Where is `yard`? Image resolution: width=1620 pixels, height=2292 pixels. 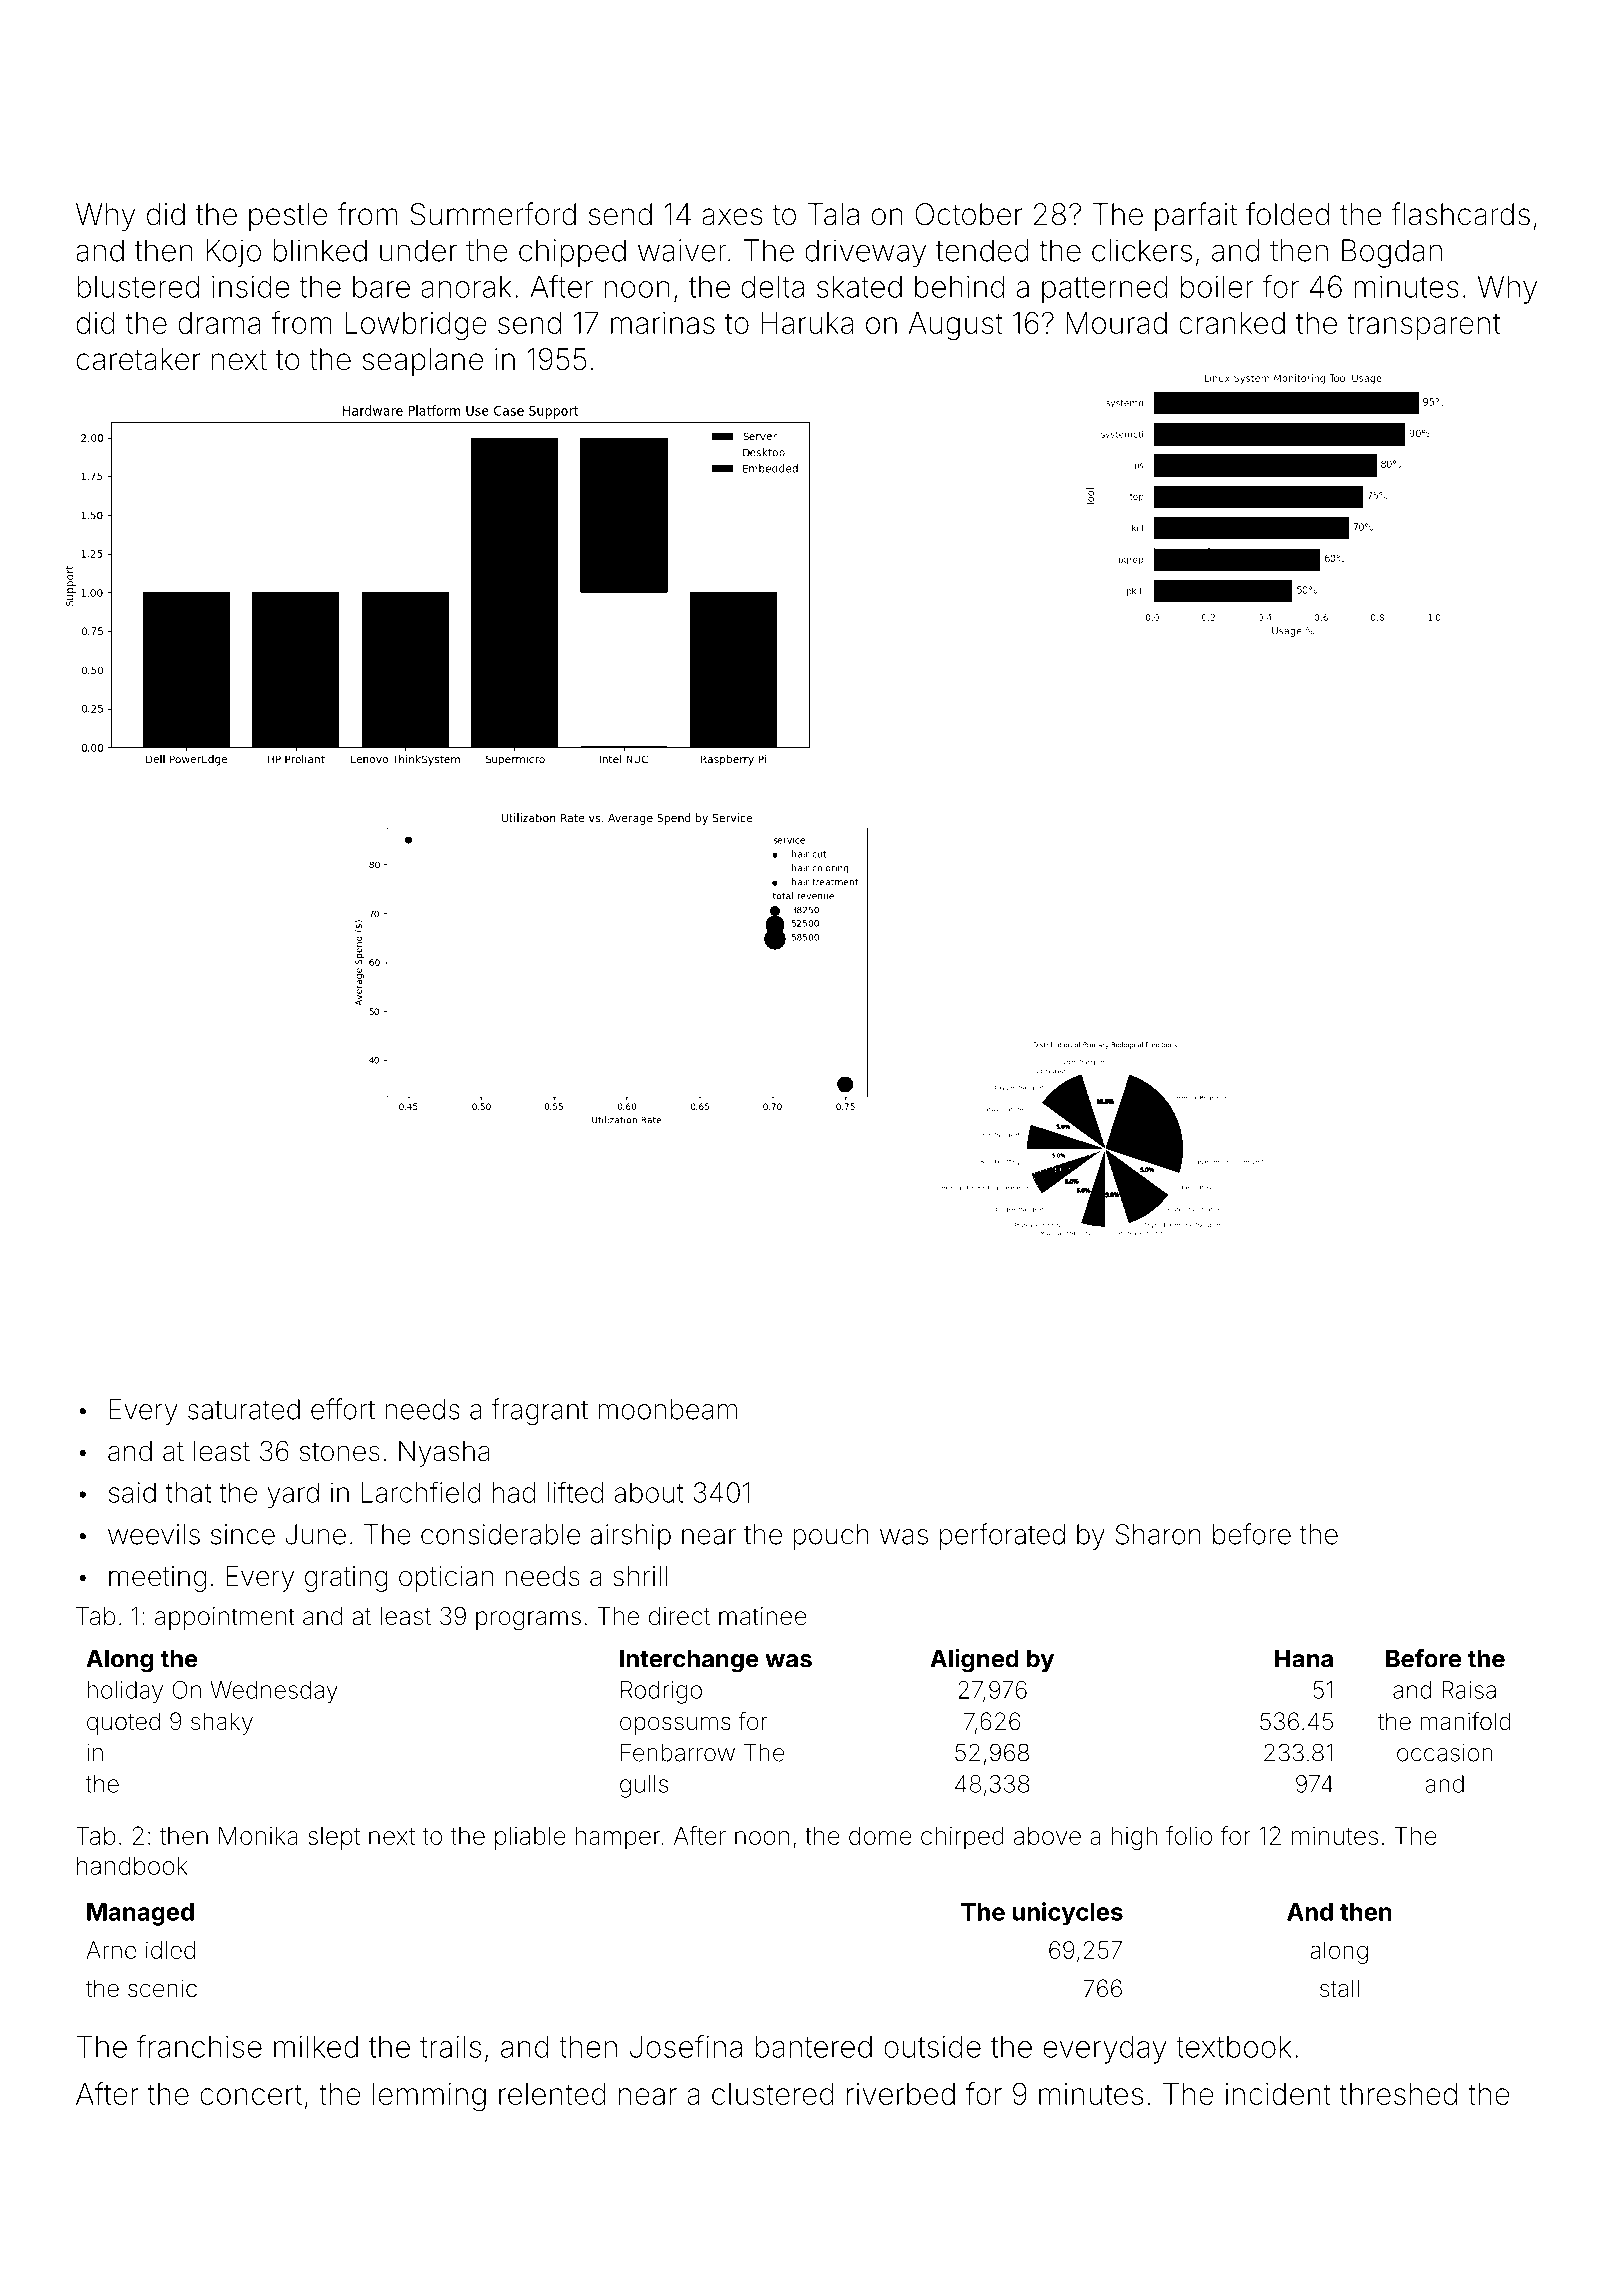
yard is located at coordinates (293, 1495).
